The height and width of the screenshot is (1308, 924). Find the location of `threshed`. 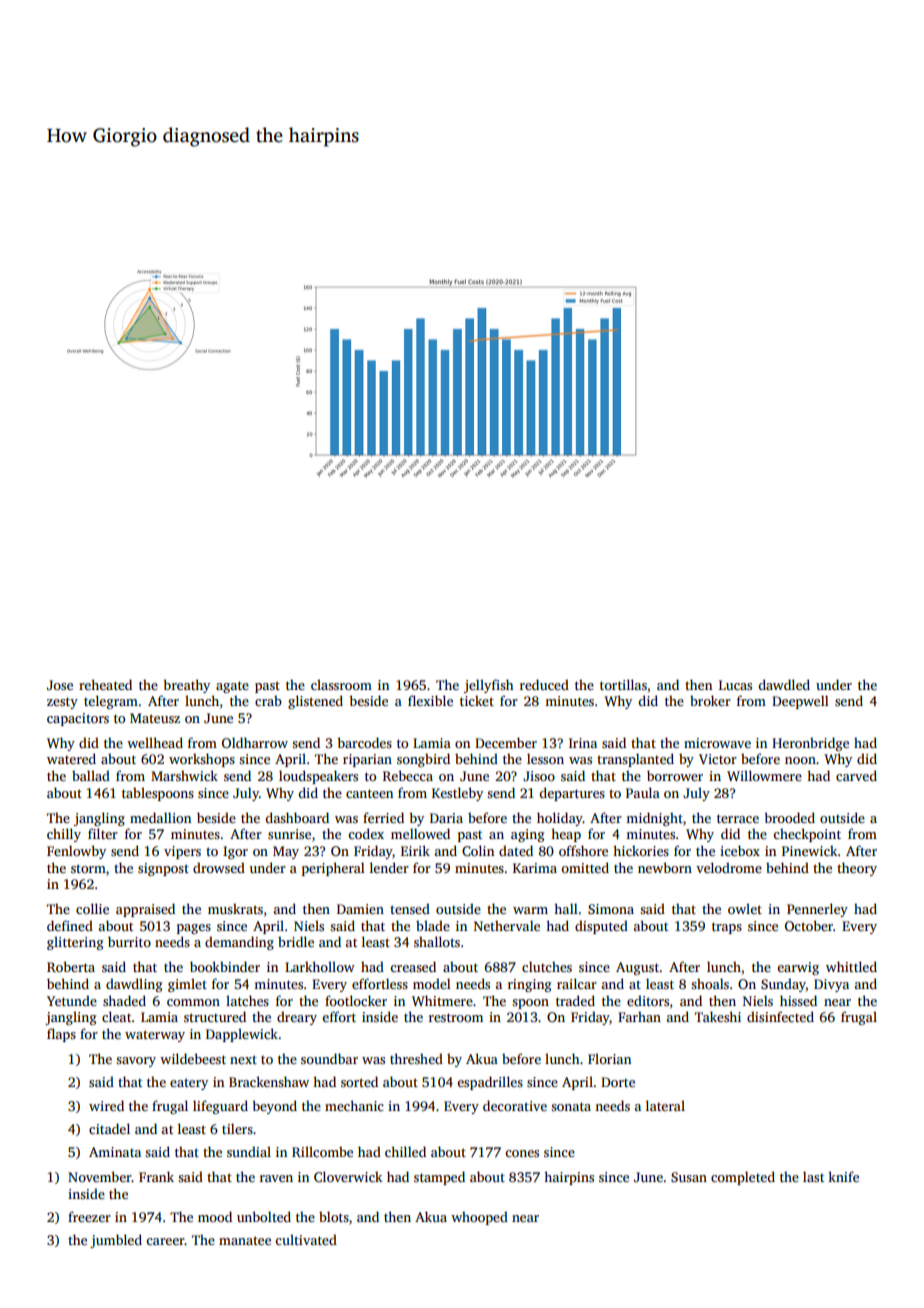

threshed is located at coordinates (416, 1058).
